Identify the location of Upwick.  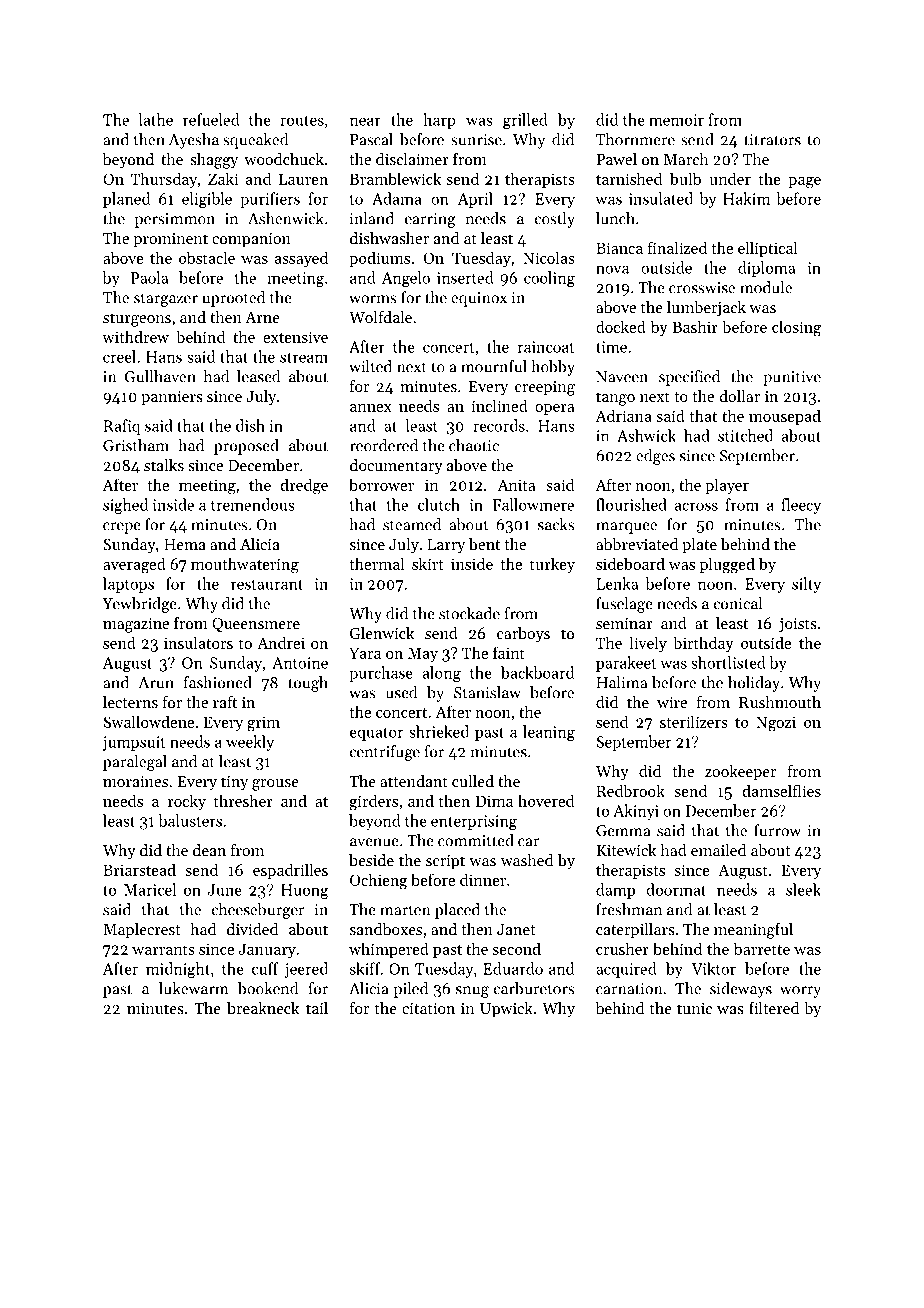
(506, 1010).
